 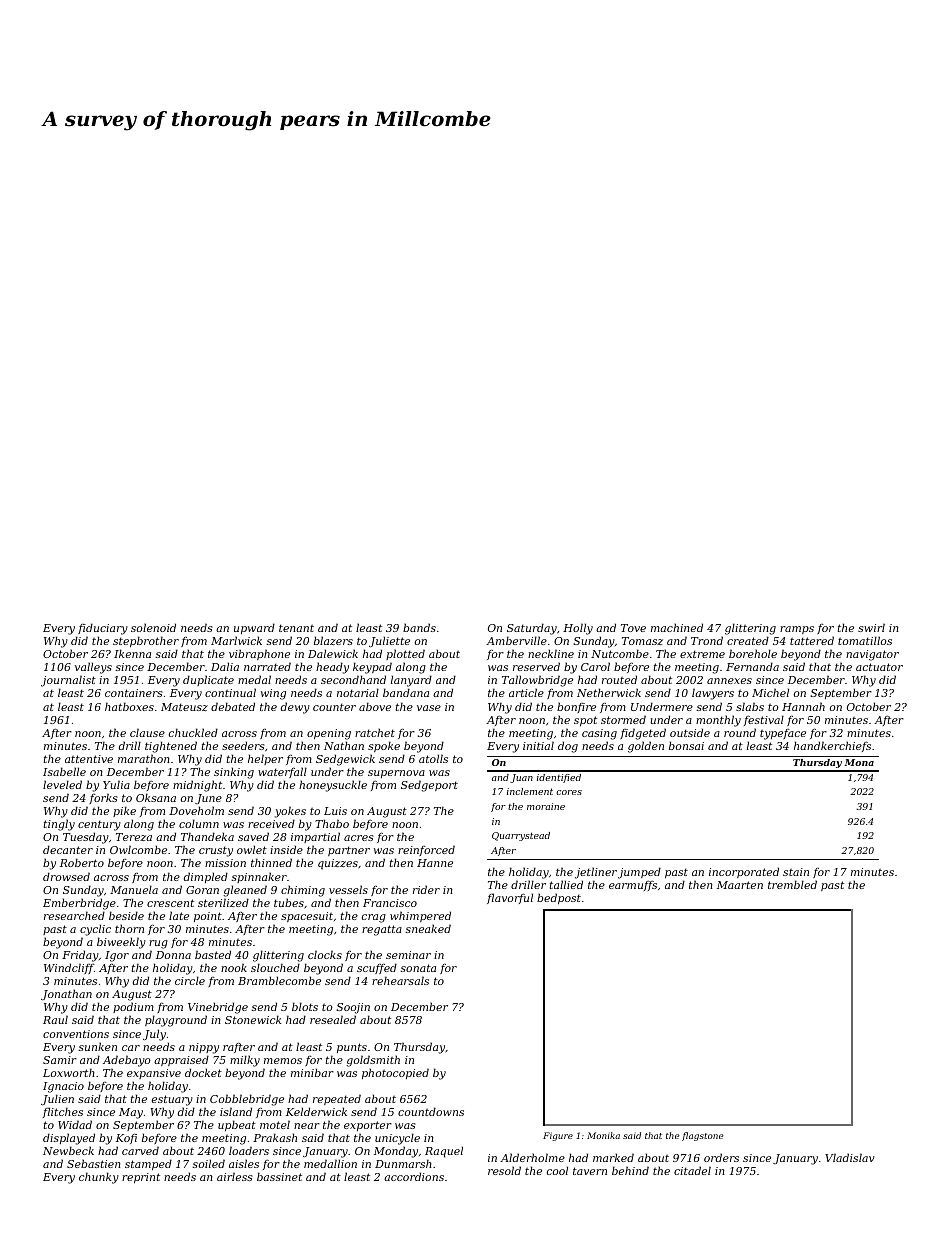 I want to click on Vinebridge, so click(x=218, y=1008).
